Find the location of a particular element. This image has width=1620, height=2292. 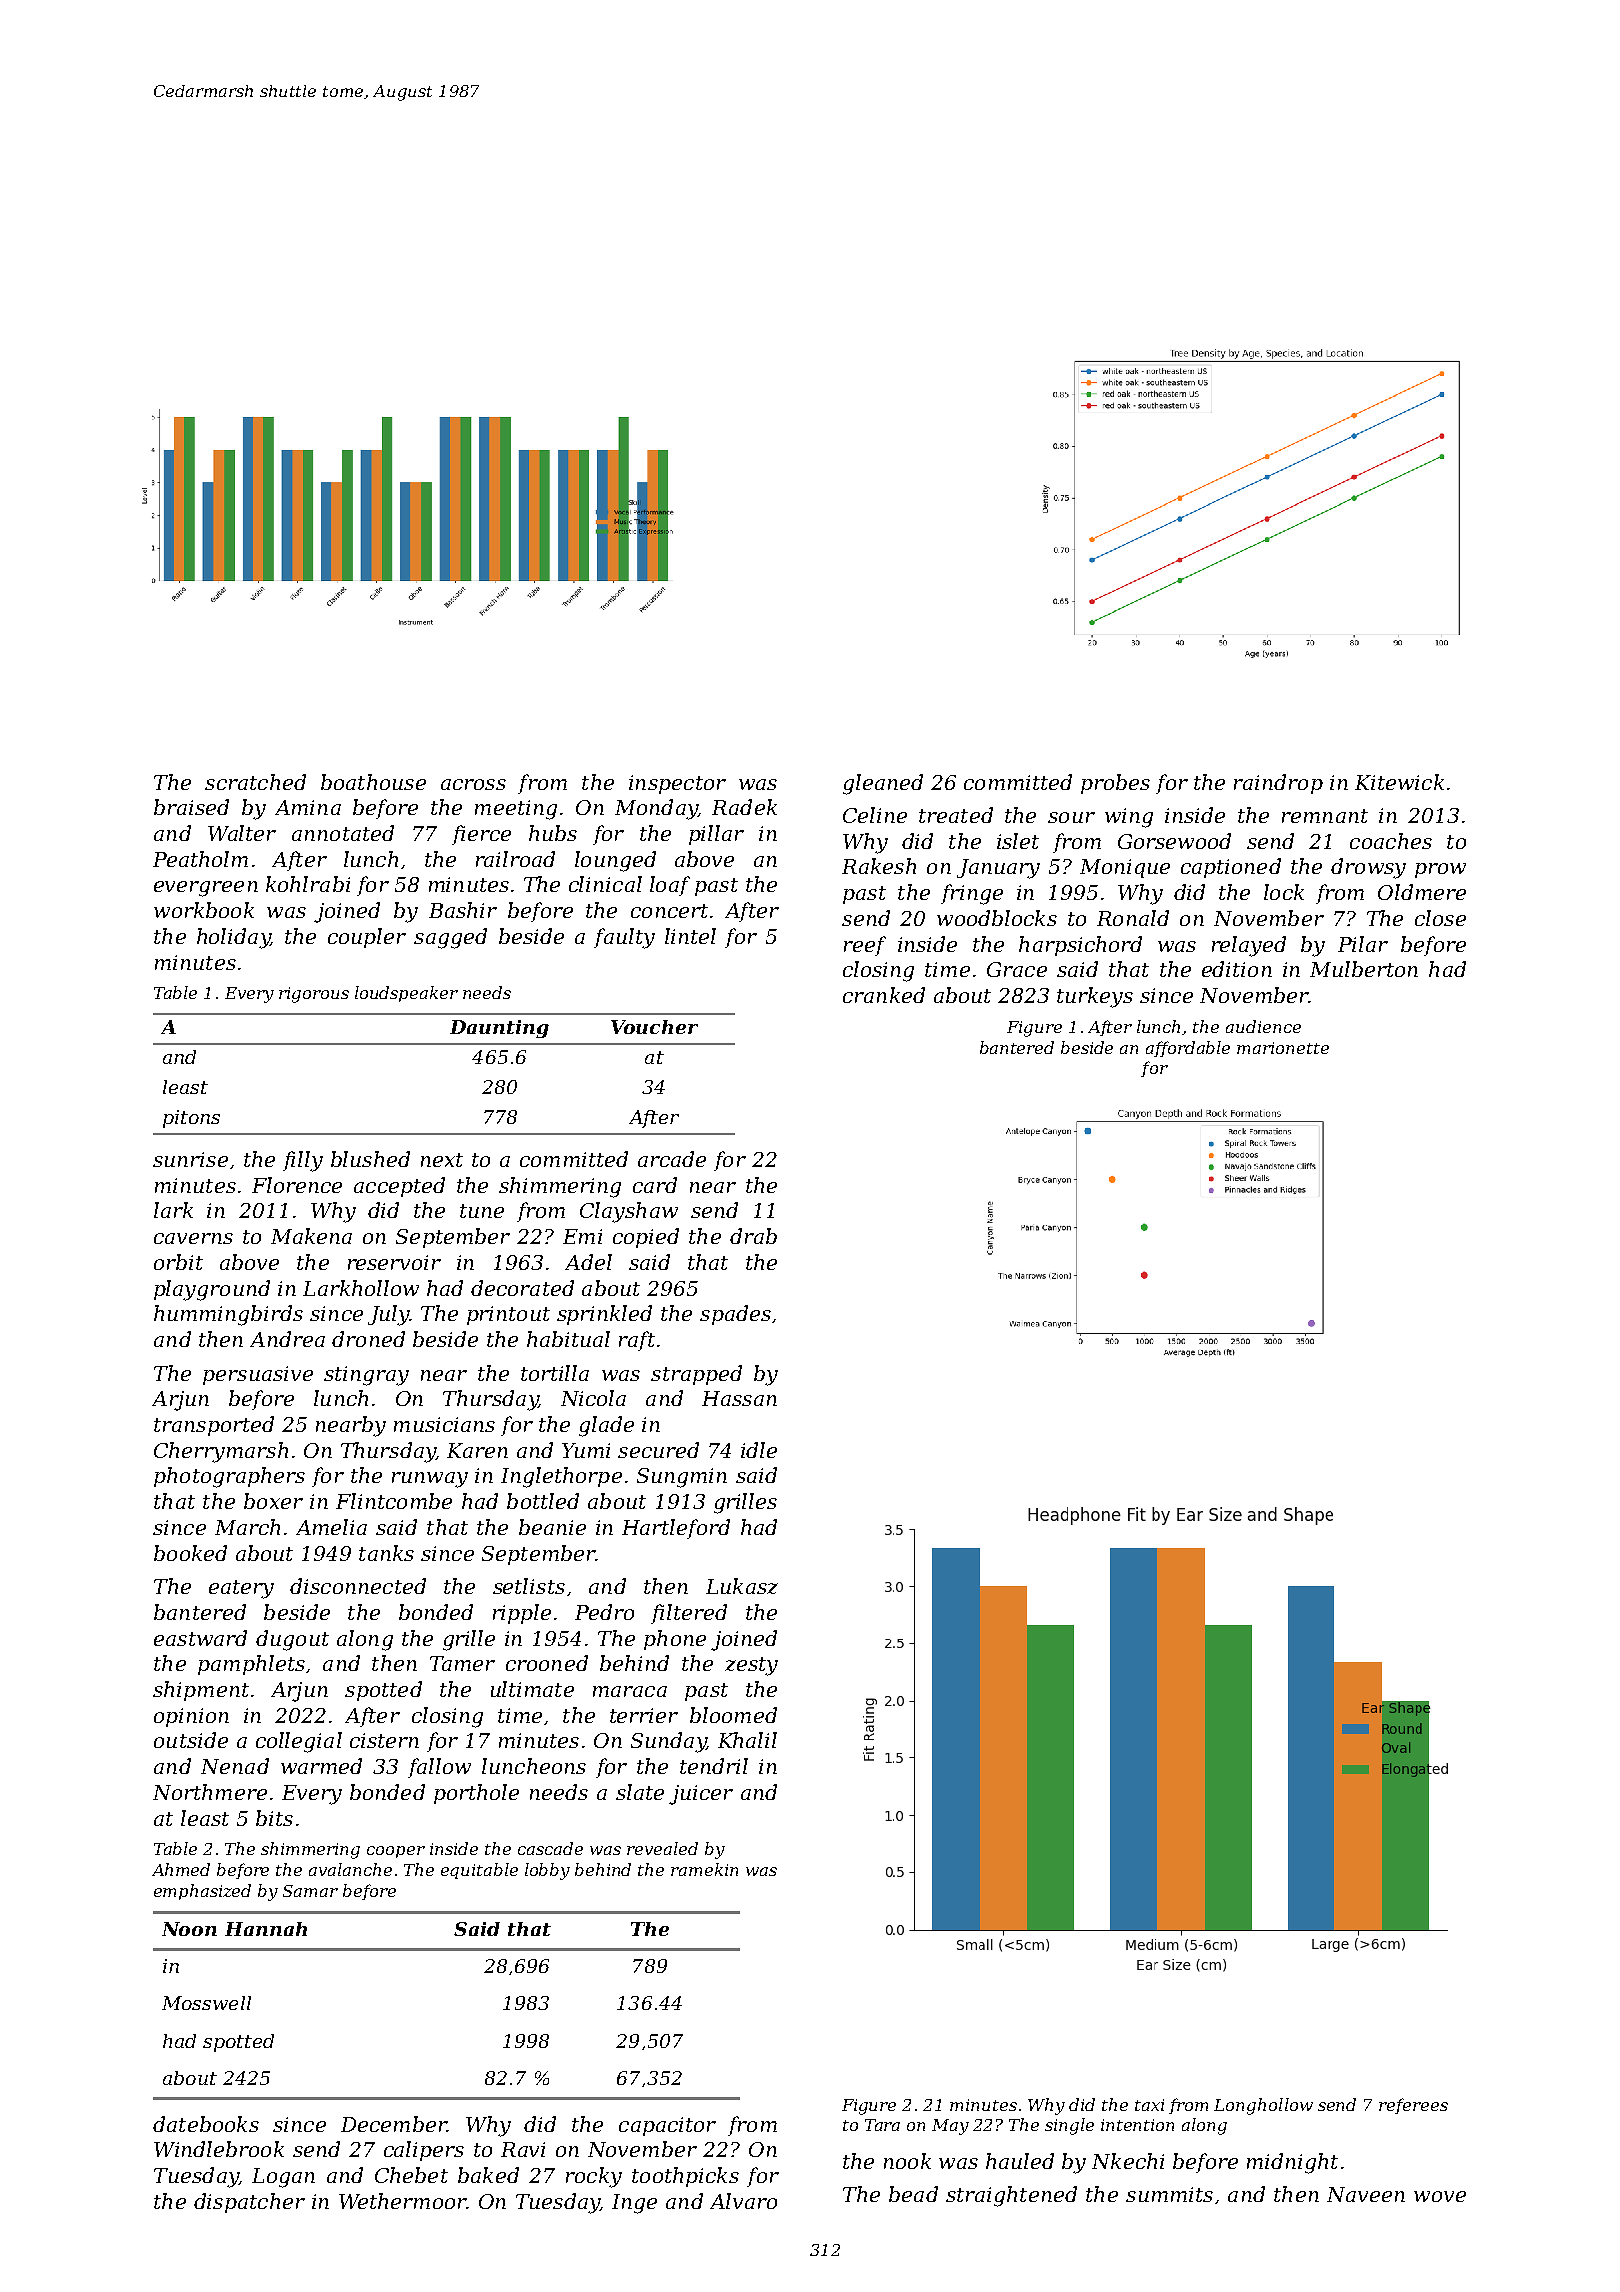

Lukasz is located at coordinates (742, 1586).
